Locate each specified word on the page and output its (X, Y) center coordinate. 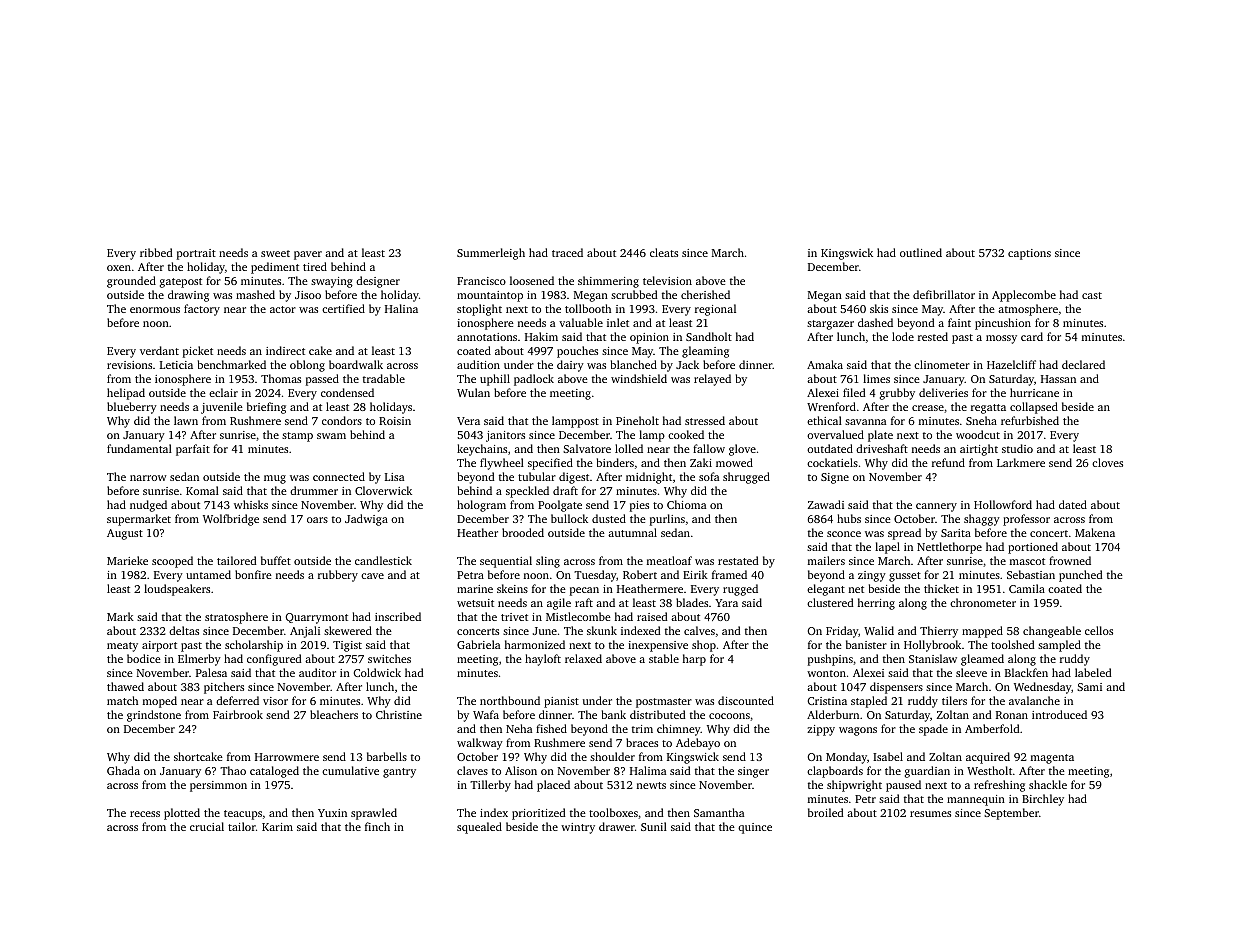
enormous (155, 310)
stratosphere (236, 618)
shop (704, 646)
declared (1083, 364)
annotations (487, 337)
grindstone (154, 716)
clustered (830, 602)
